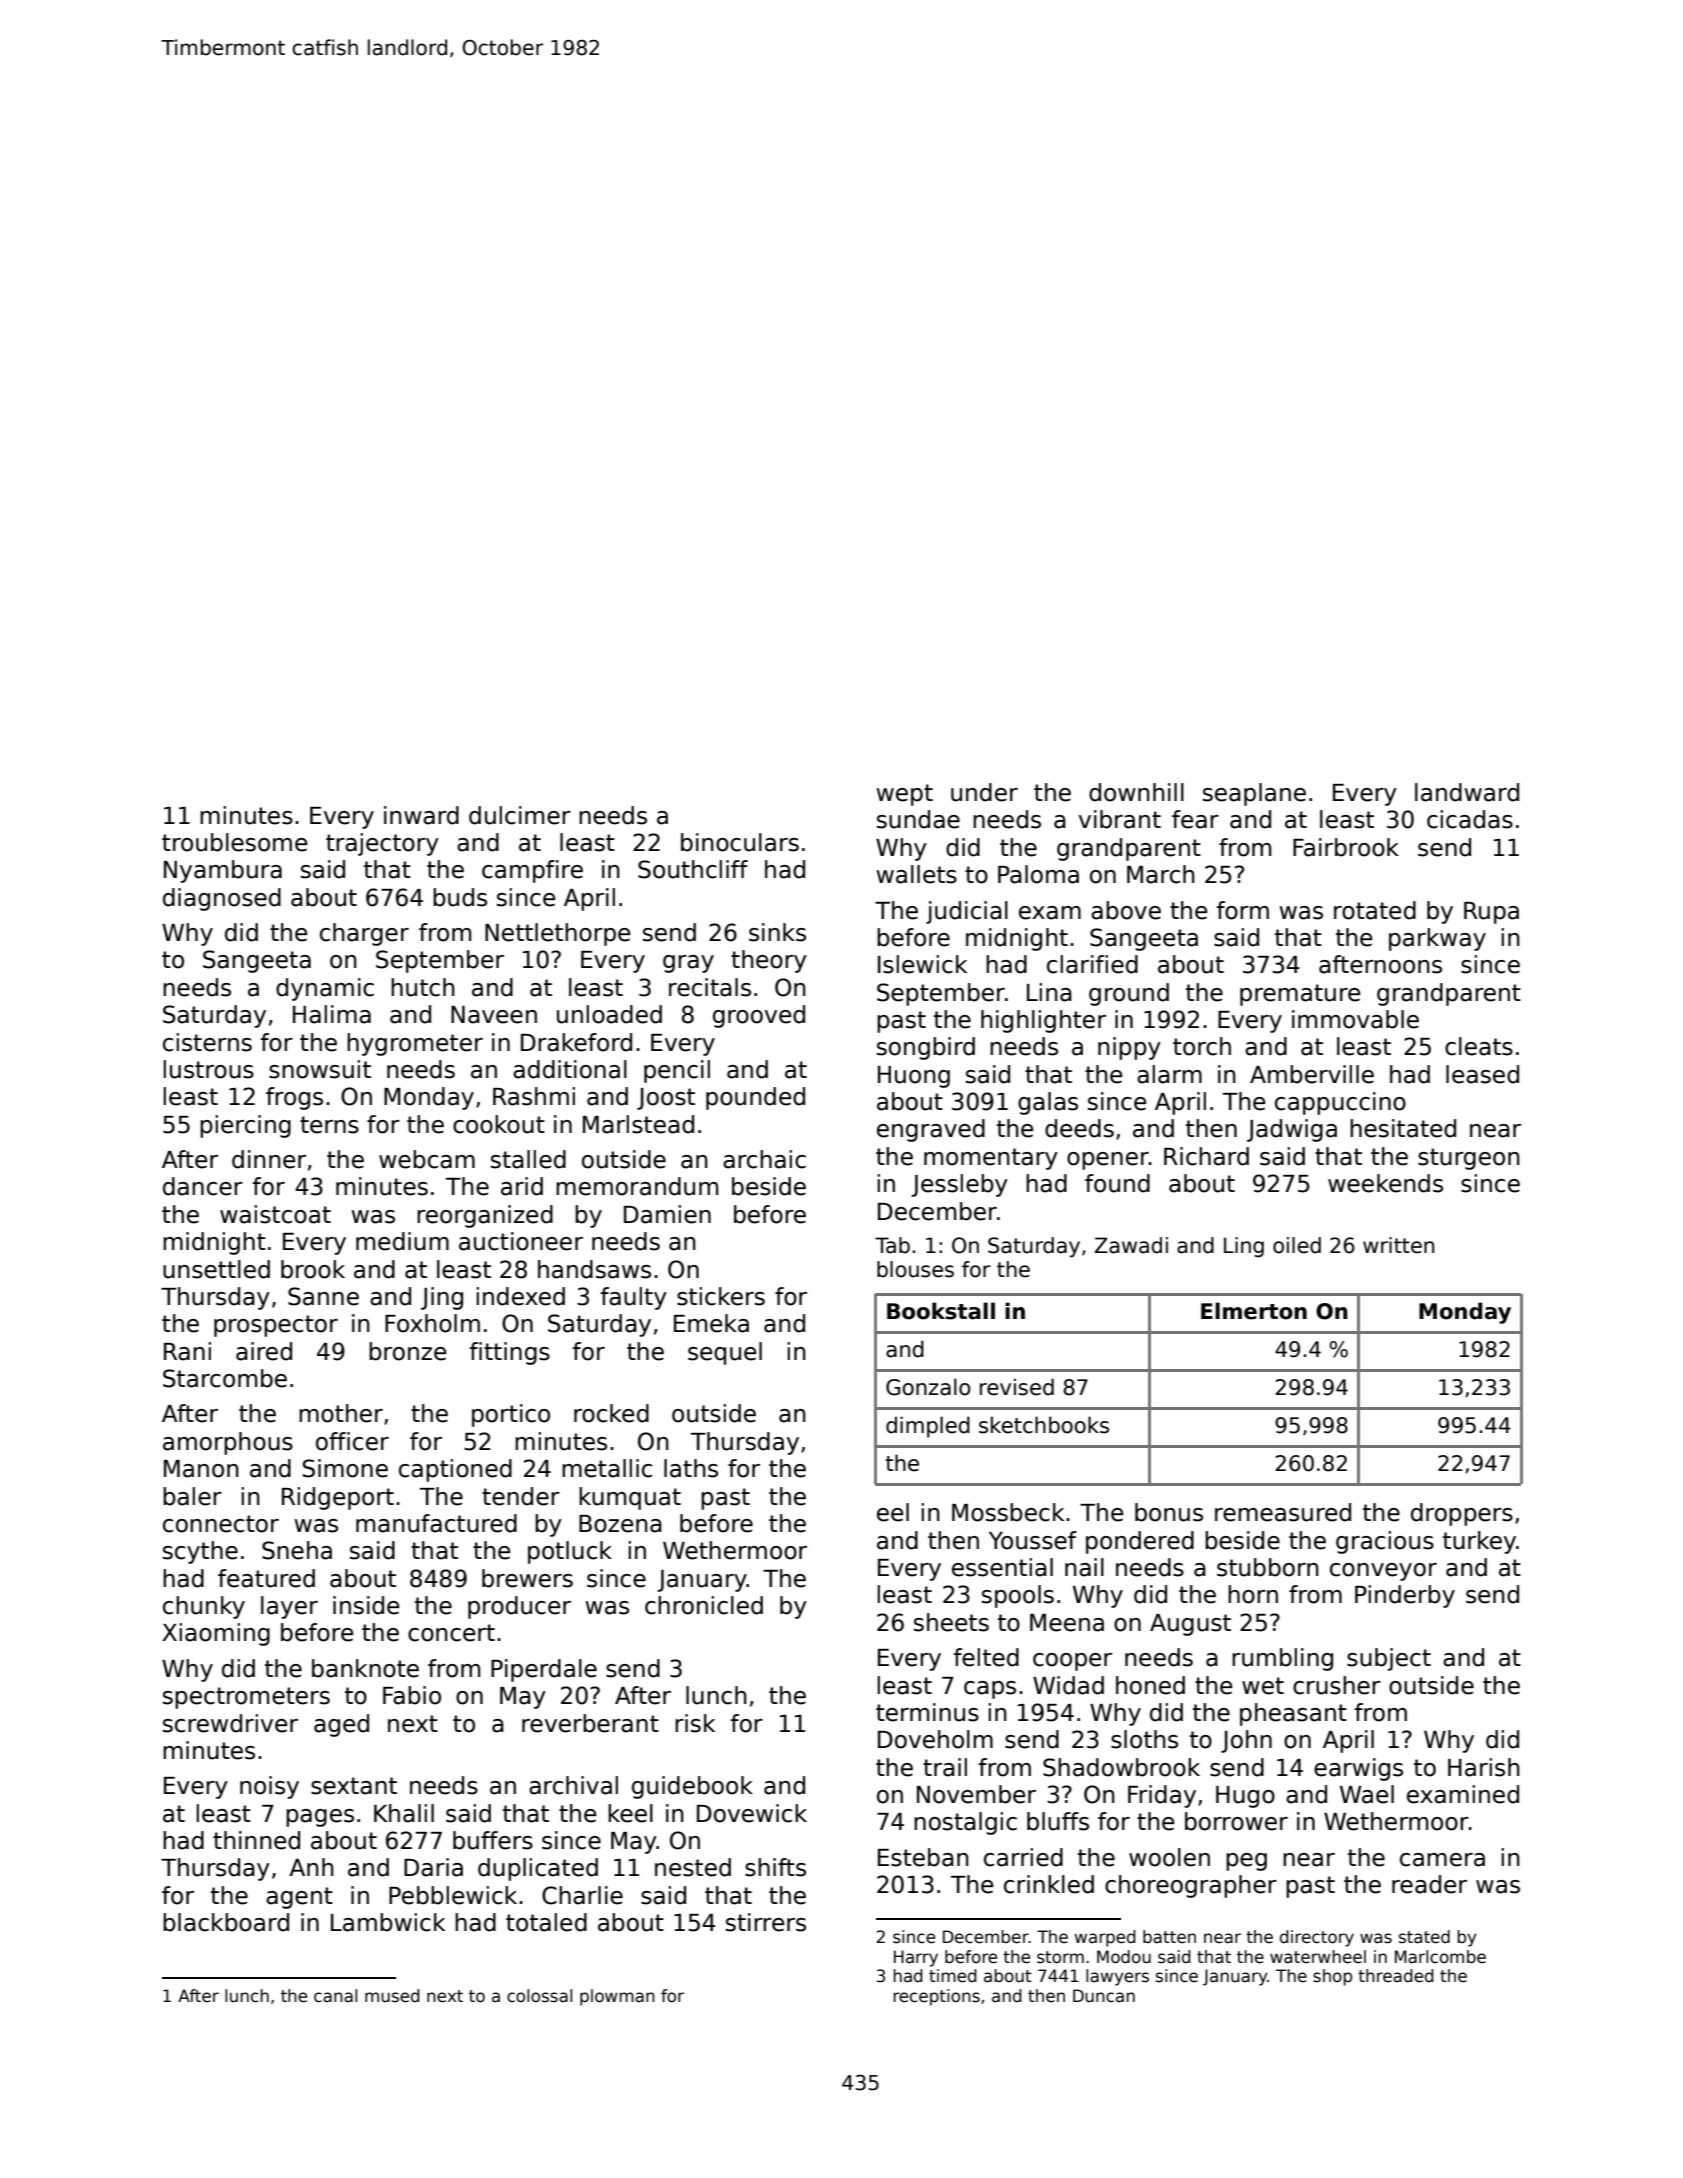  I want to click on Gonzalo, so click(928, 1387).
